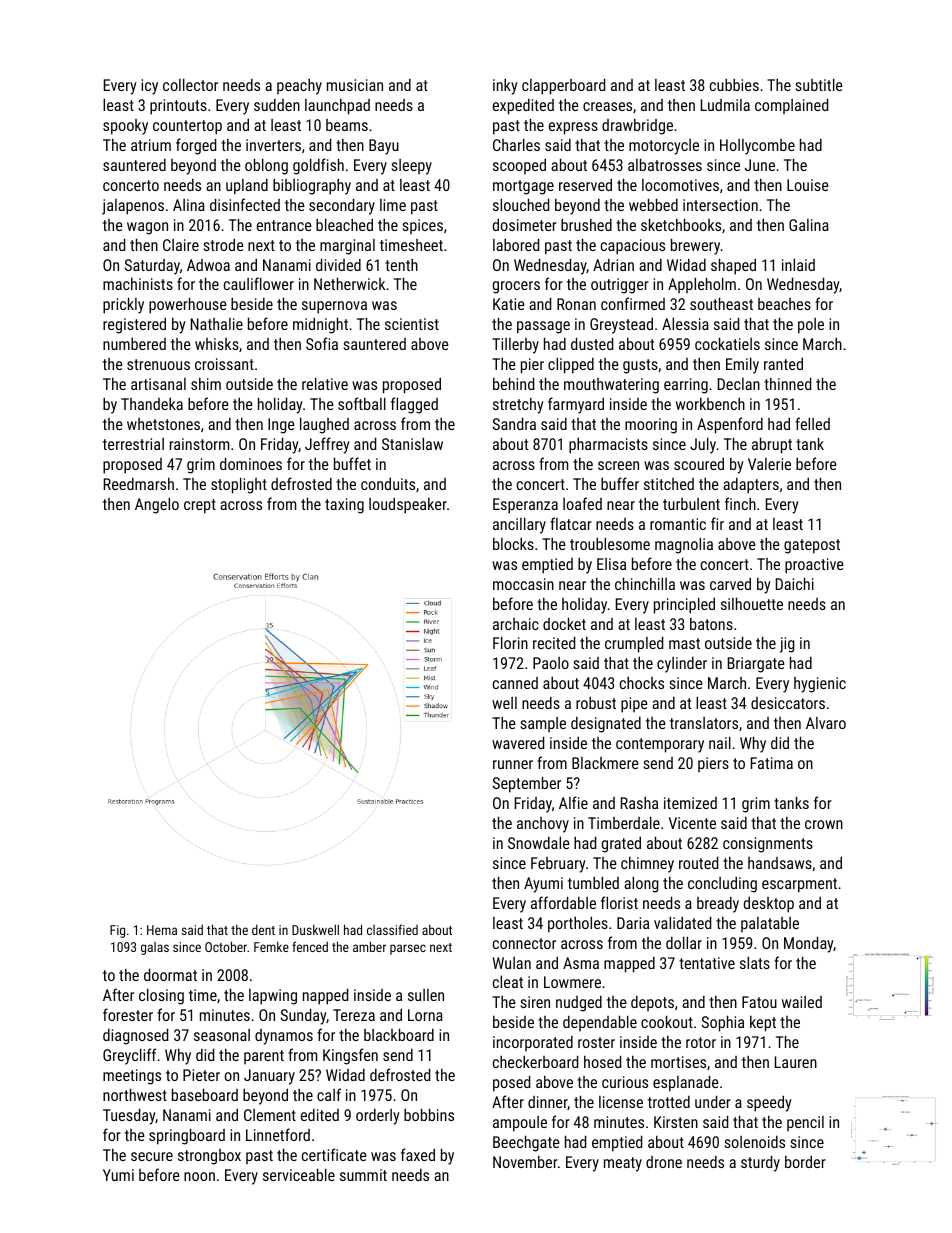 This screenshot has height=1233, width=952. Describe the element at coordinates (573, 128) in the screenshot. I see `express` at that location.
